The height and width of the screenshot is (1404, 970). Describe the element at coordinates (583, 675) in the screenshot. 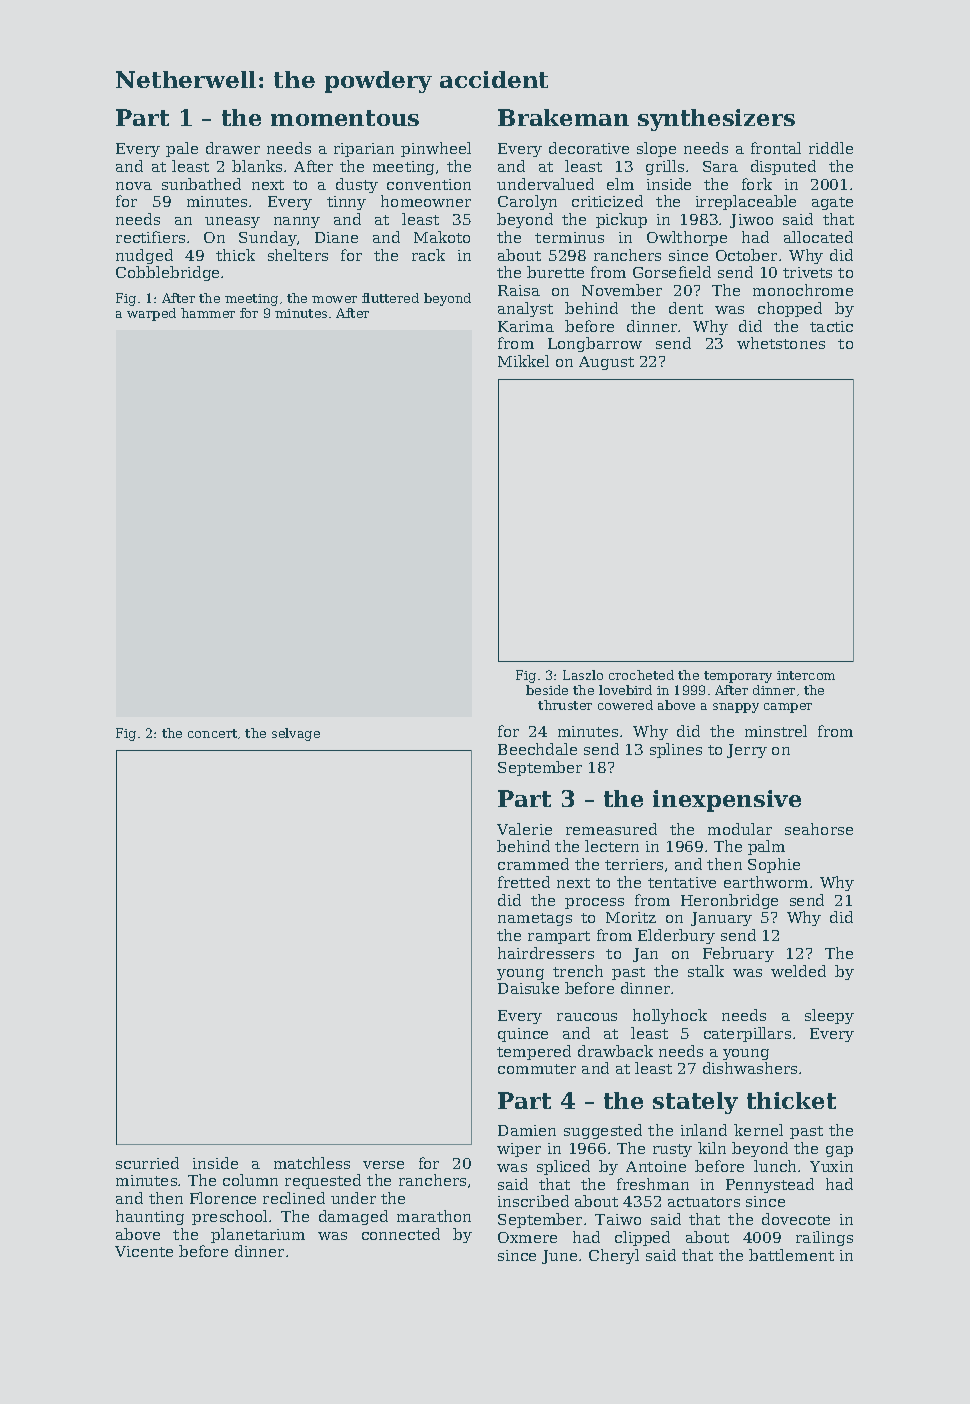

I see `Laszlo` at that location.
